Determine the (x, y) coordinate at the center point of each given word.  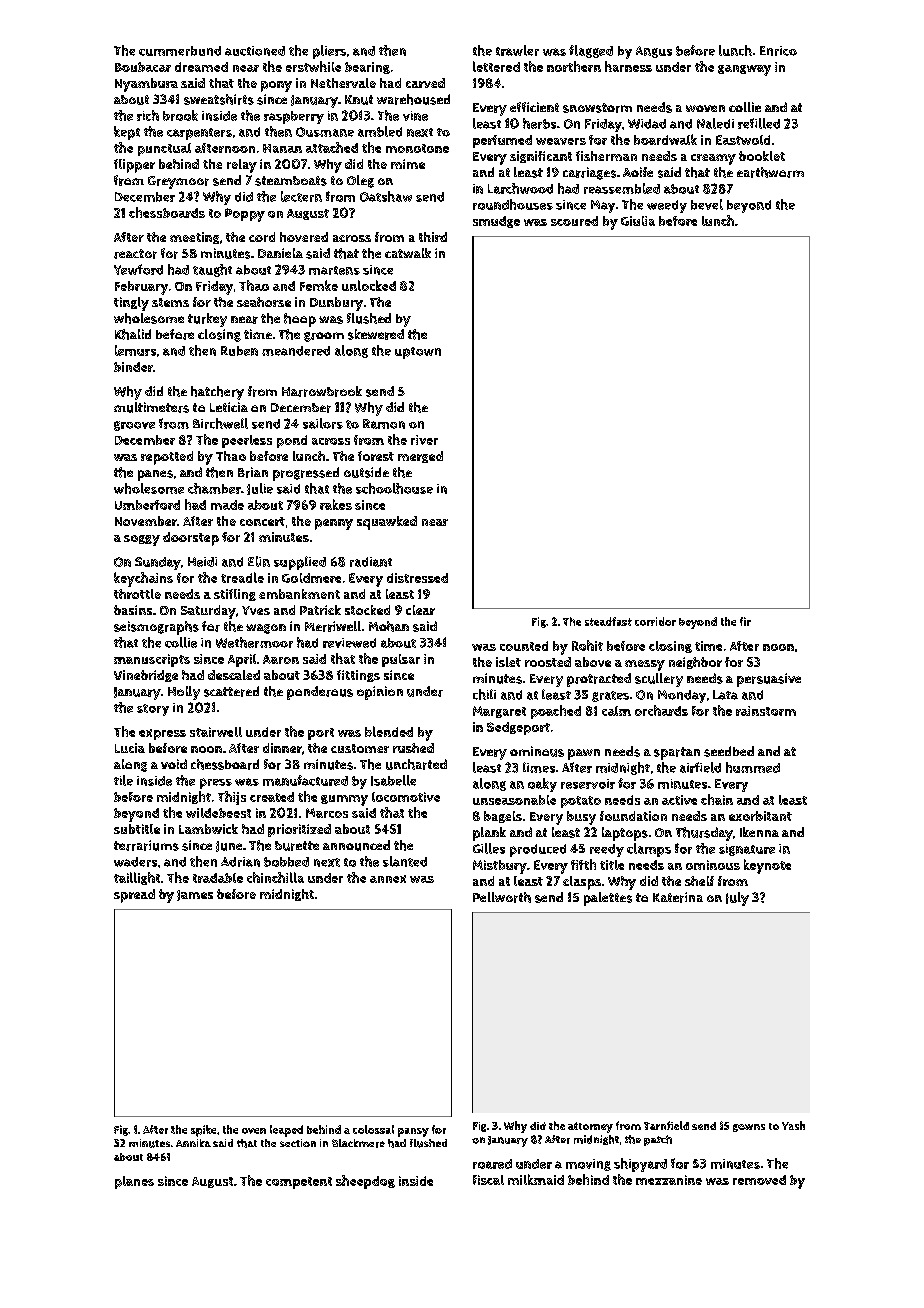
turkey (207, 320)
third (433, 237)
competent (299, 1183)
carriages (589, 173)
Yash (793, 1125)
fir (745, 621)
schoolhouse (394, 488)
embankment (299, 594)
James (195, 895)
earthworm (770, 172)
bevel (707, 204)
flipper (134, 166)
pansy (413, 1132)
